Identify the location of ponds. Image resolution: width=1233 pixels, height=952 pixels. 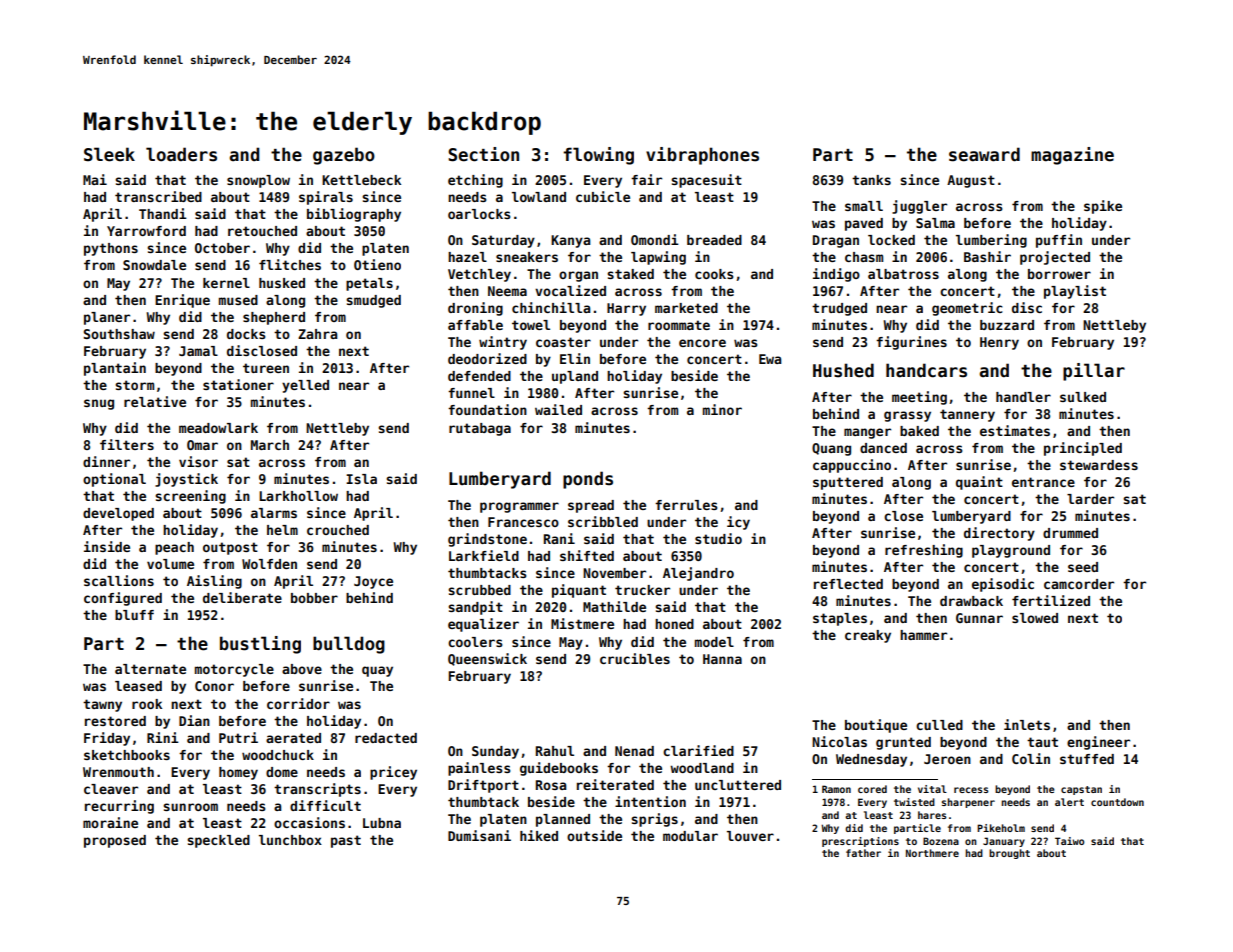
(588, 480).
